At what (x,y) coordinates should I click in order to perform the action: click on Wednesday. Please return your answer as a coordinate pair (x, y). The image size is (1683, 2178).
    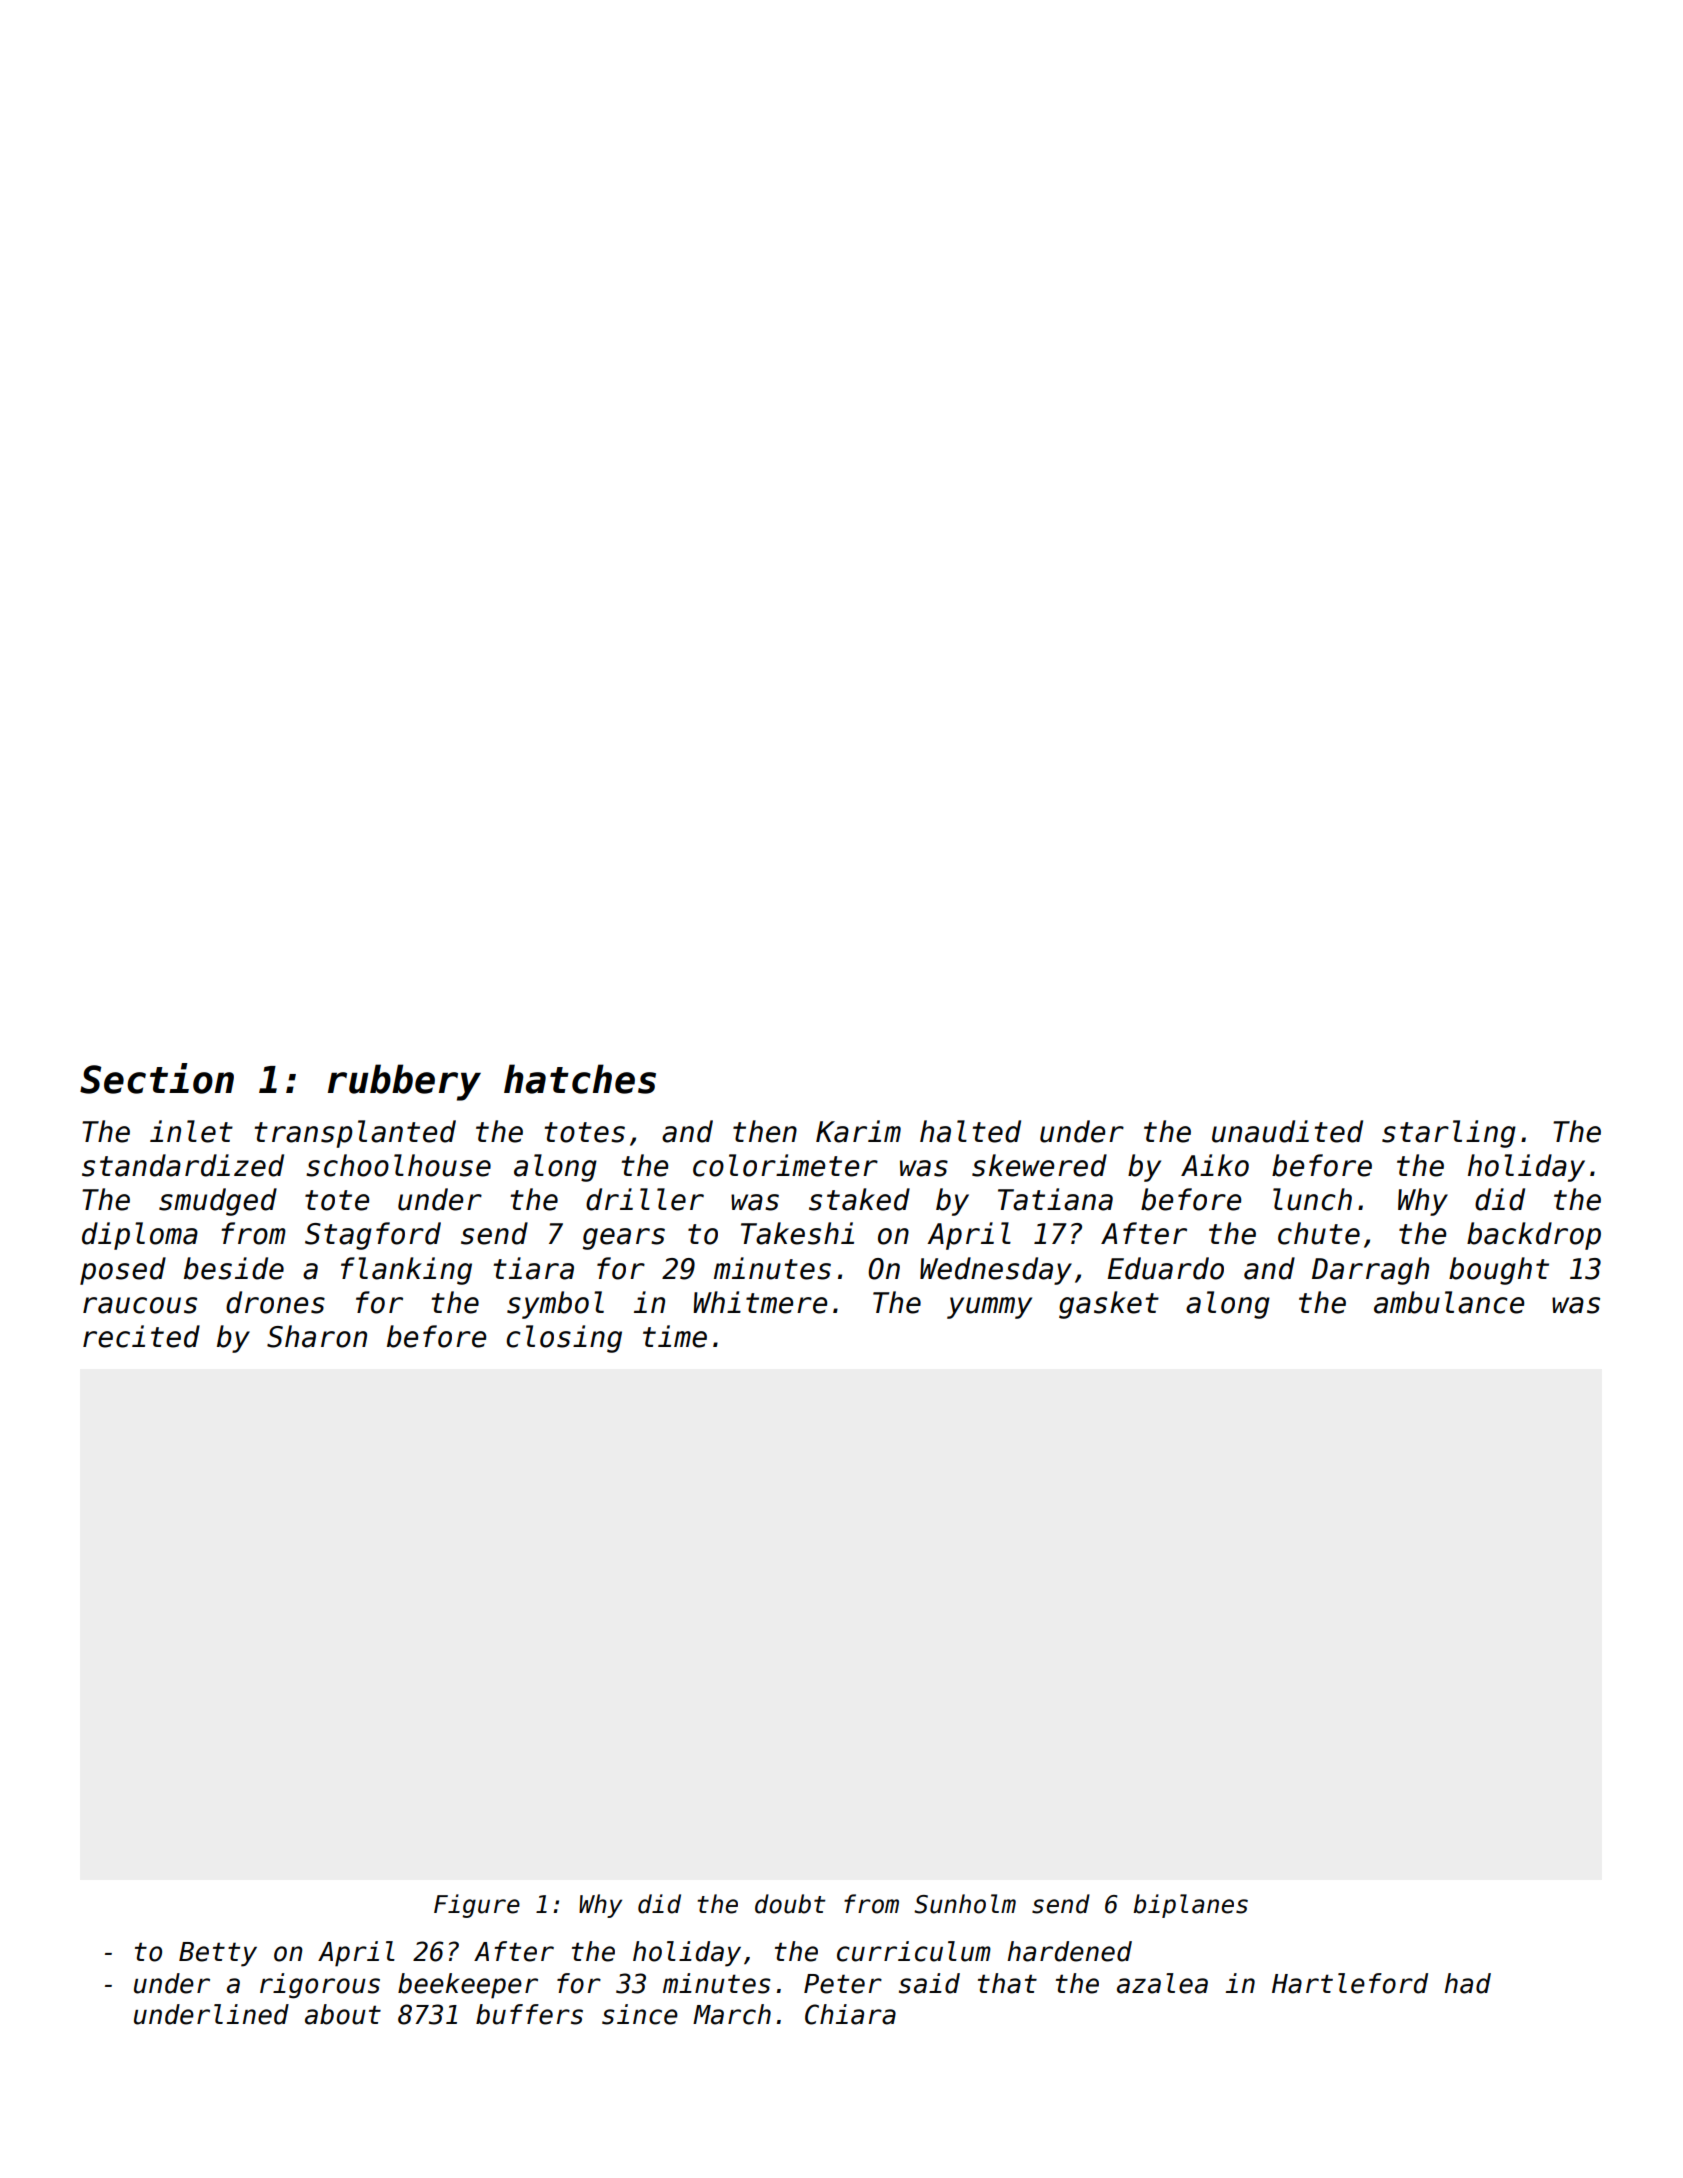
    Looking at the image, I should click on (996, 1271).
